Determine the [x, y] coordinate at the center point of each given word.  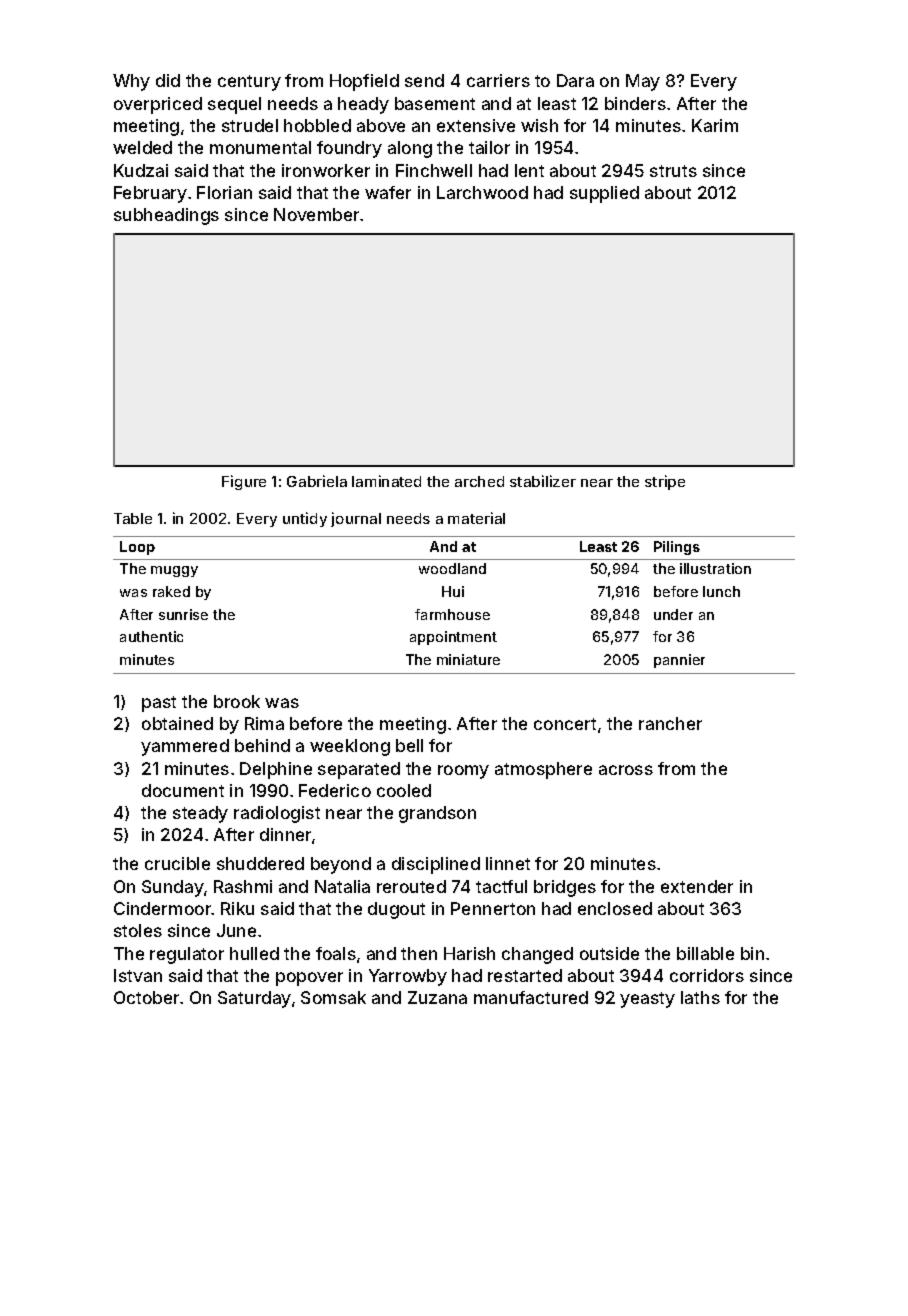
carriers [498, 80]
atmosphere [543, 770]
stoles [138, 930]
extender [697, 886]
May [643, 82]
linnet [508, 863]
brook [237, 701]
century [249, 83]
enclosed [615, 908]
